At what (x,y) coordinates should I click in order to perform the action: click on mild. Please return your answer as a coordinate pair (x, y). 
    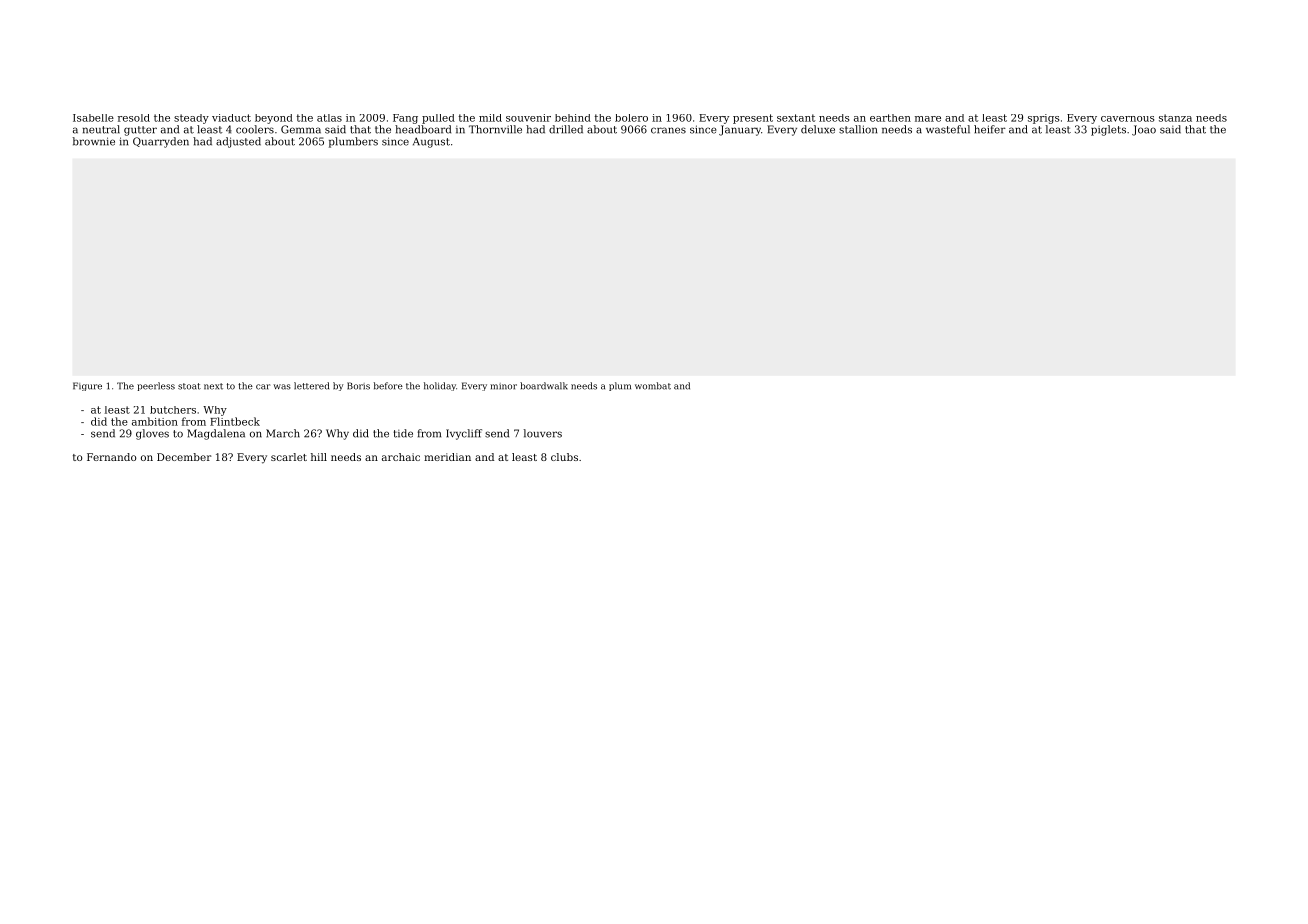
    Looking at the image, I should click on (490, 118).
